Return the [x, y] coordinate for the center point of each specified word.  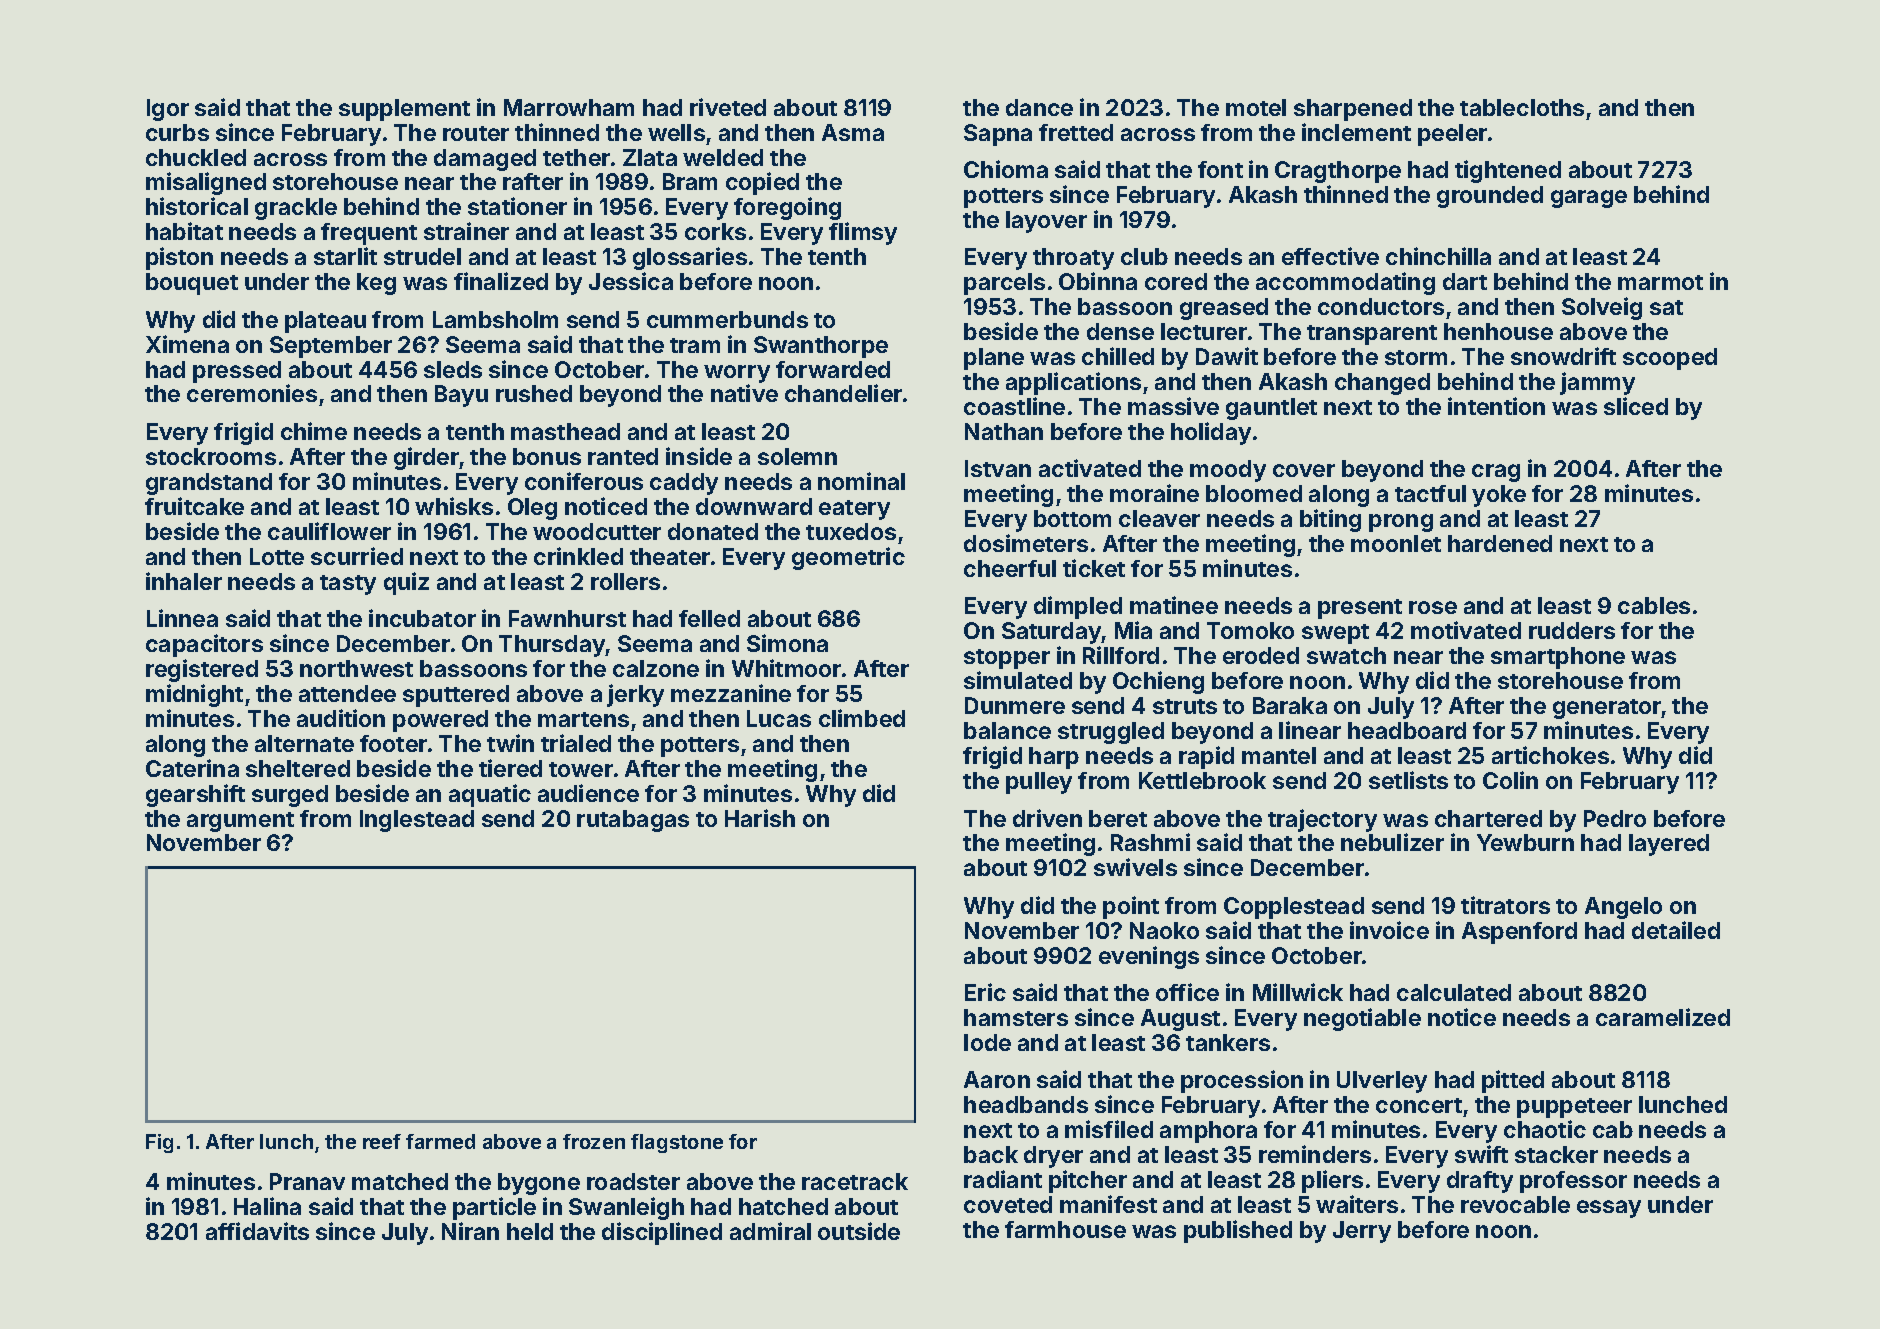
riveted [728, 107]
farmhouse [1065, 1229]
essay [1609, 1209]
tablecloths [1522, 107]
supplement [404, 110]
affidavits [257, 1231]
